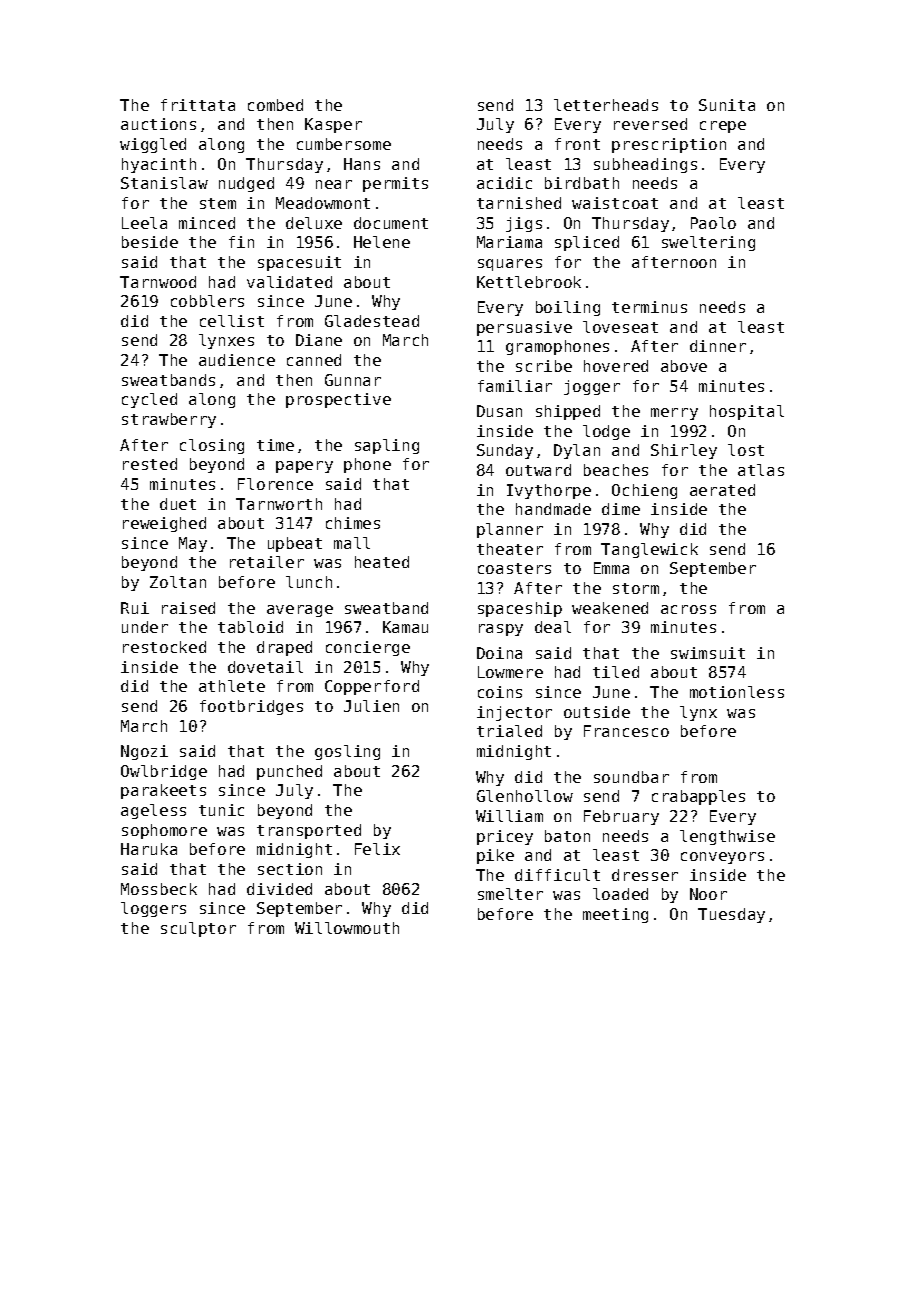 Image resolution: width=908 pixels, height=1316 pixels. I want to click on transported, so click(309, 831).
